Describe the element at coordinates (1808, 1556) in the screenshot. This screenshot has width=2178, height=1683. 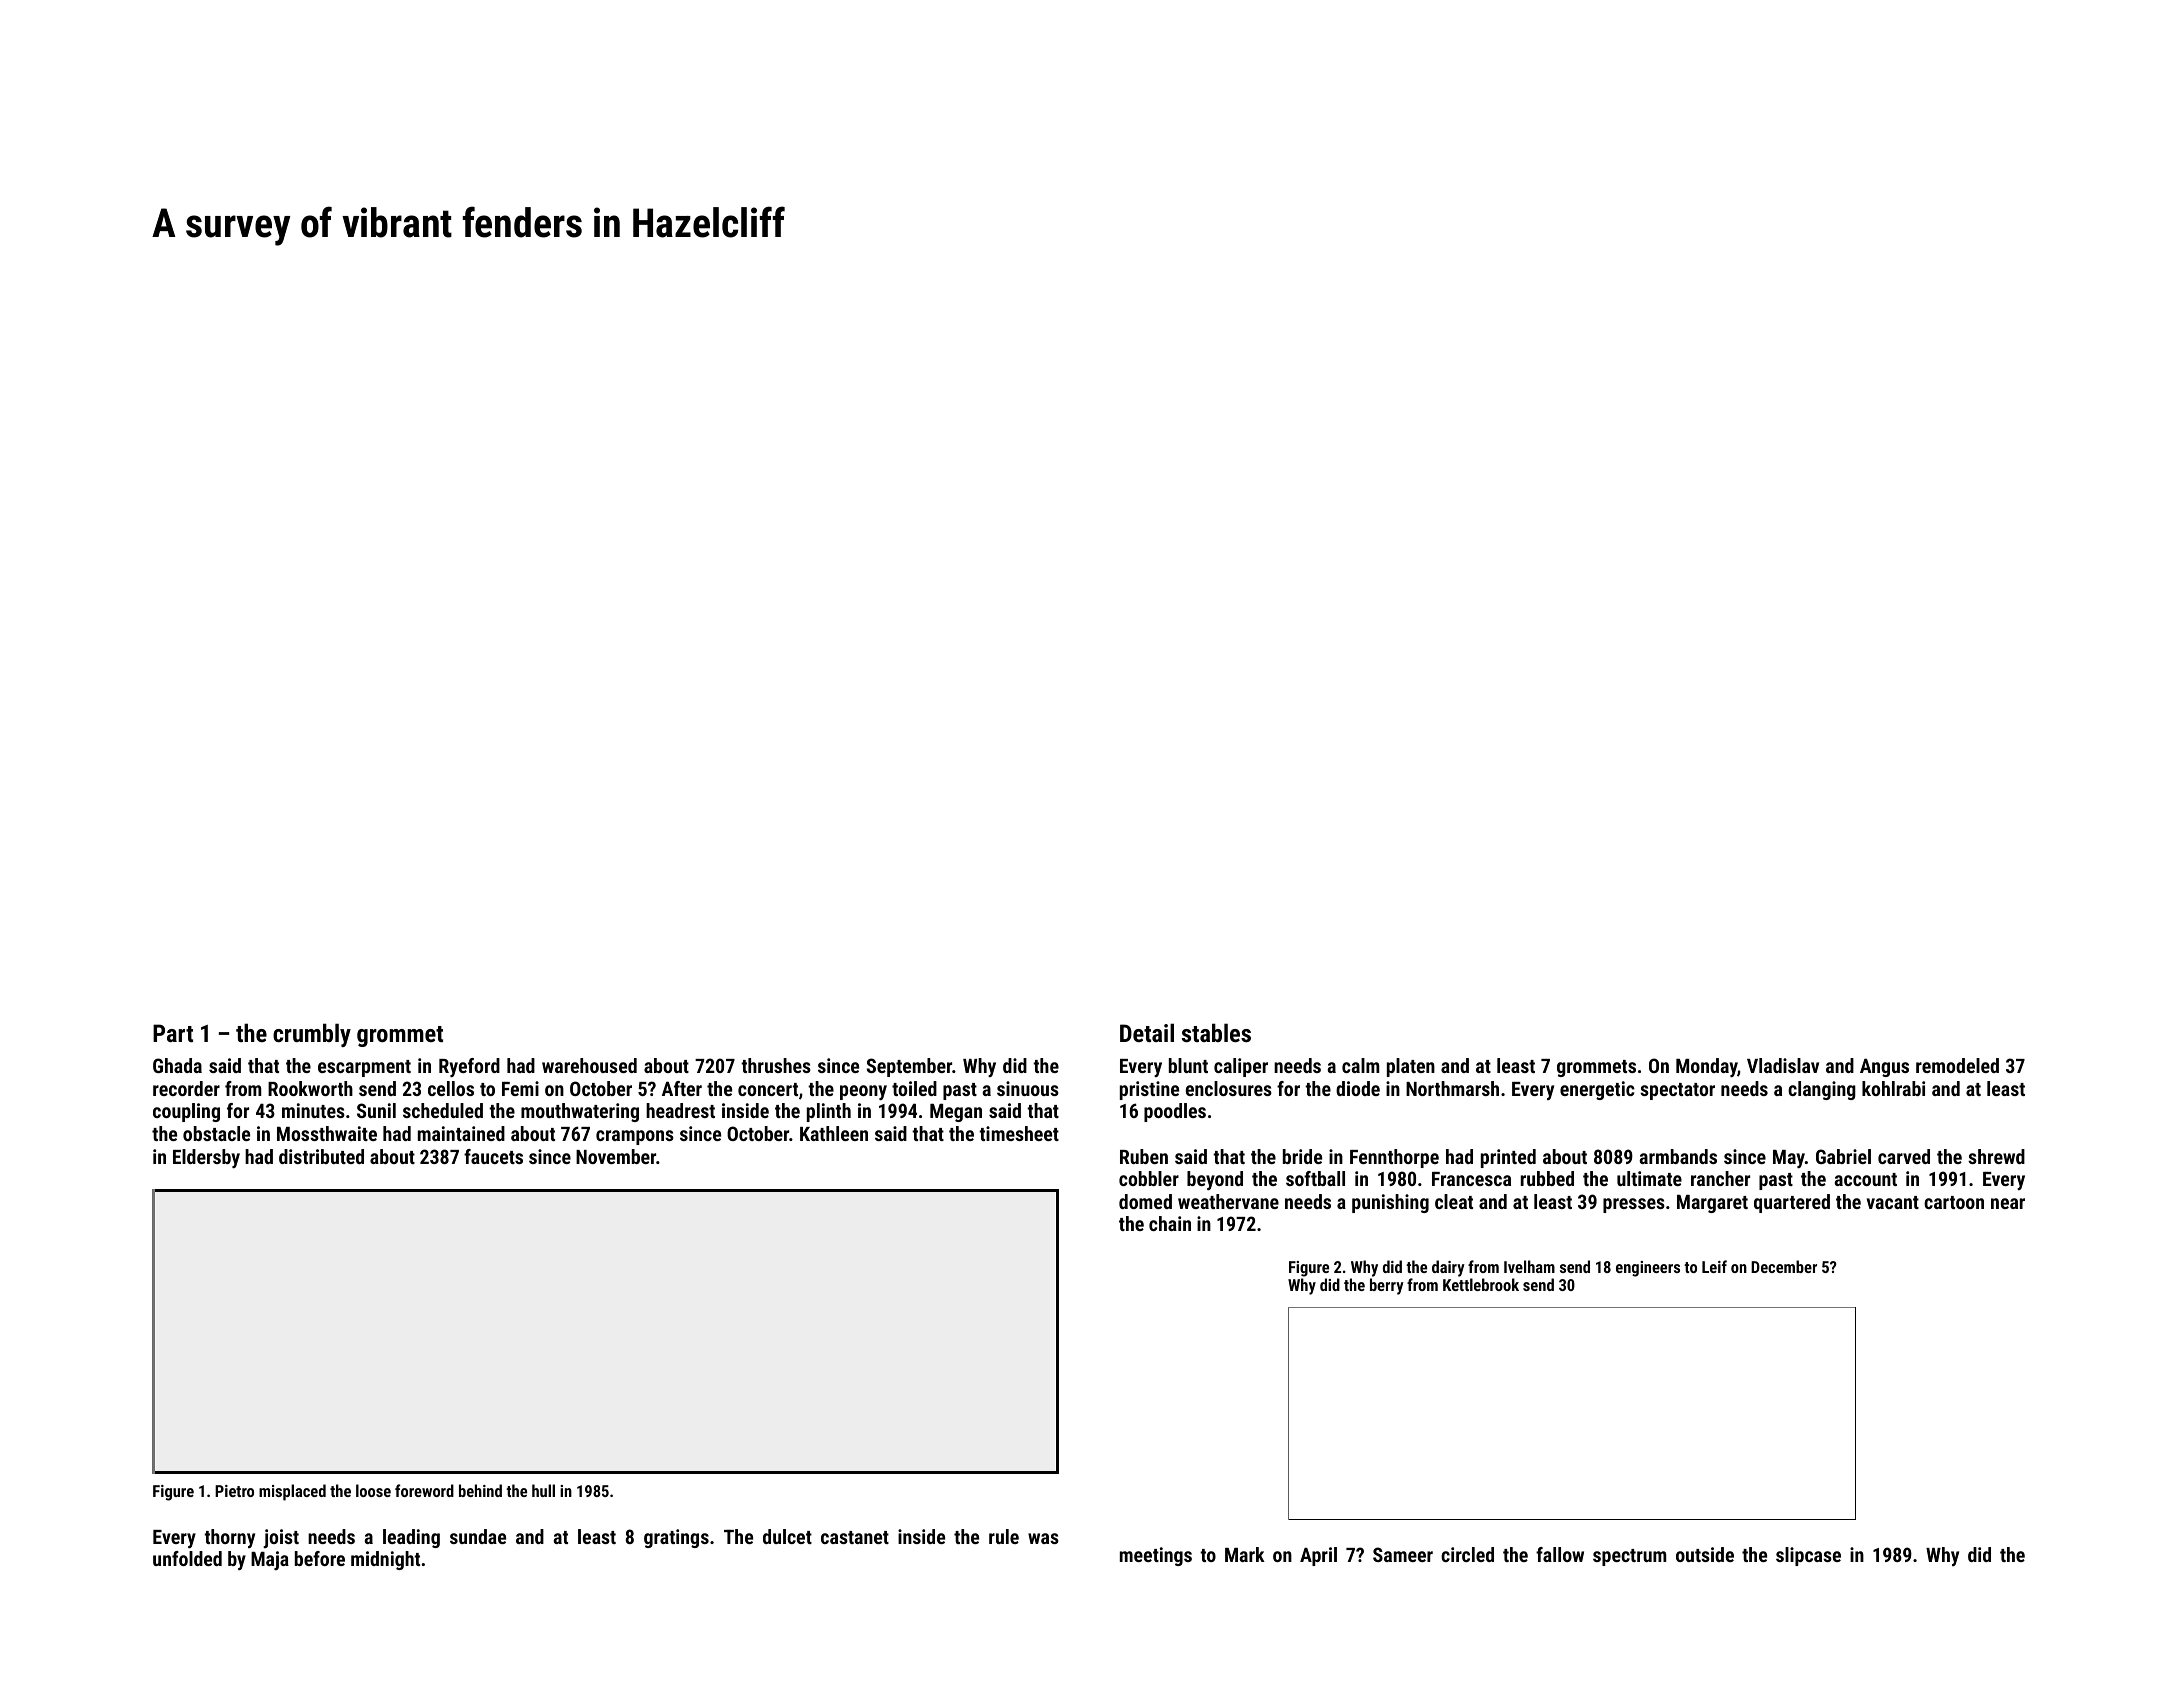
I see `slipcase` at that location.
